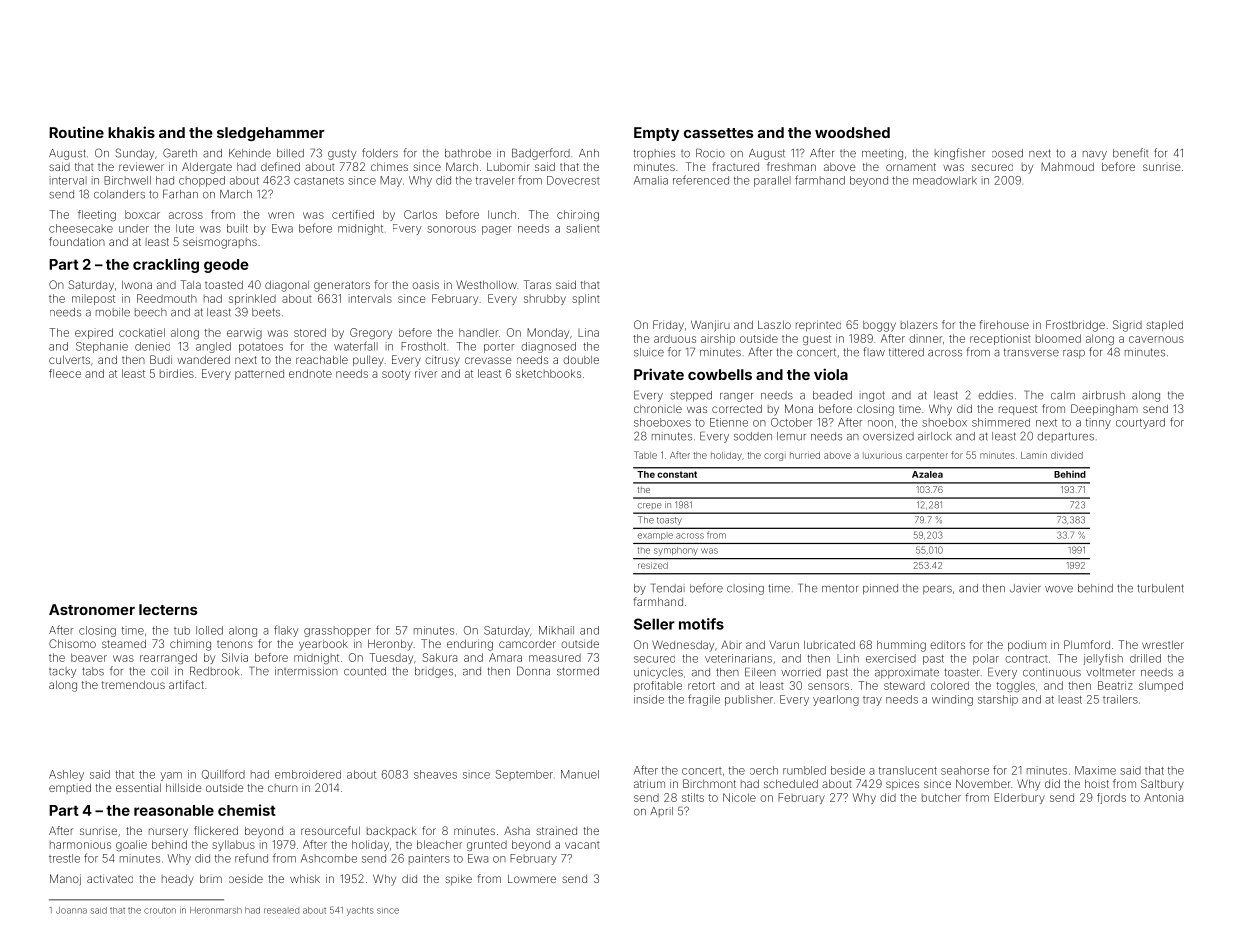  Describe the element at coordinates (1059, 589) in the screenshot. I see `wove` at that location.
